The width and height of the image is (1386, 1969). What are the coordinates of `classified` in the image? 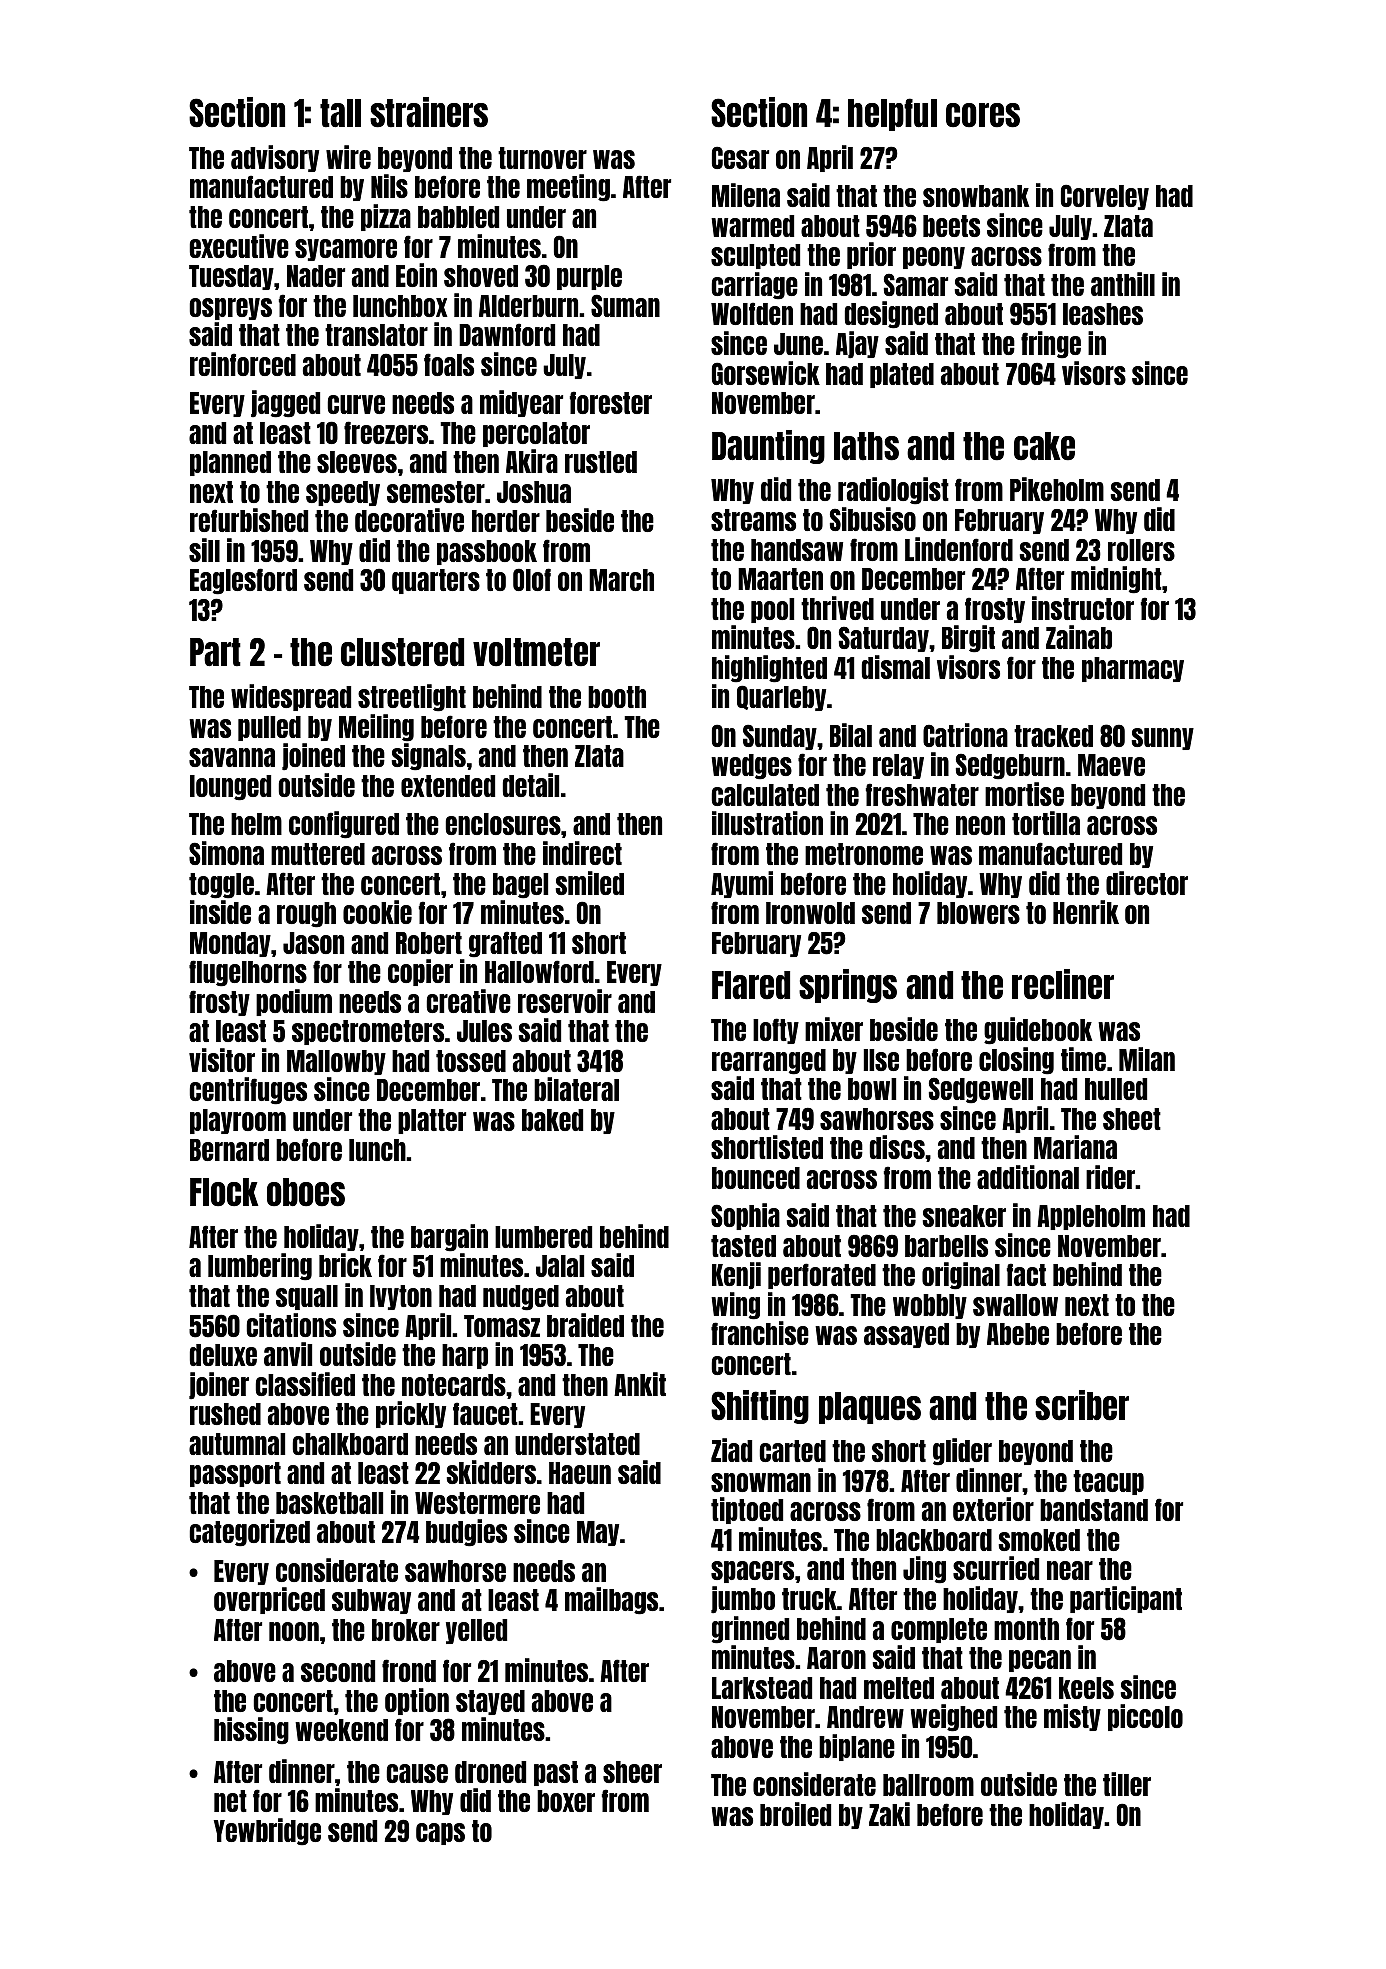 It's located at (305, 1384).
